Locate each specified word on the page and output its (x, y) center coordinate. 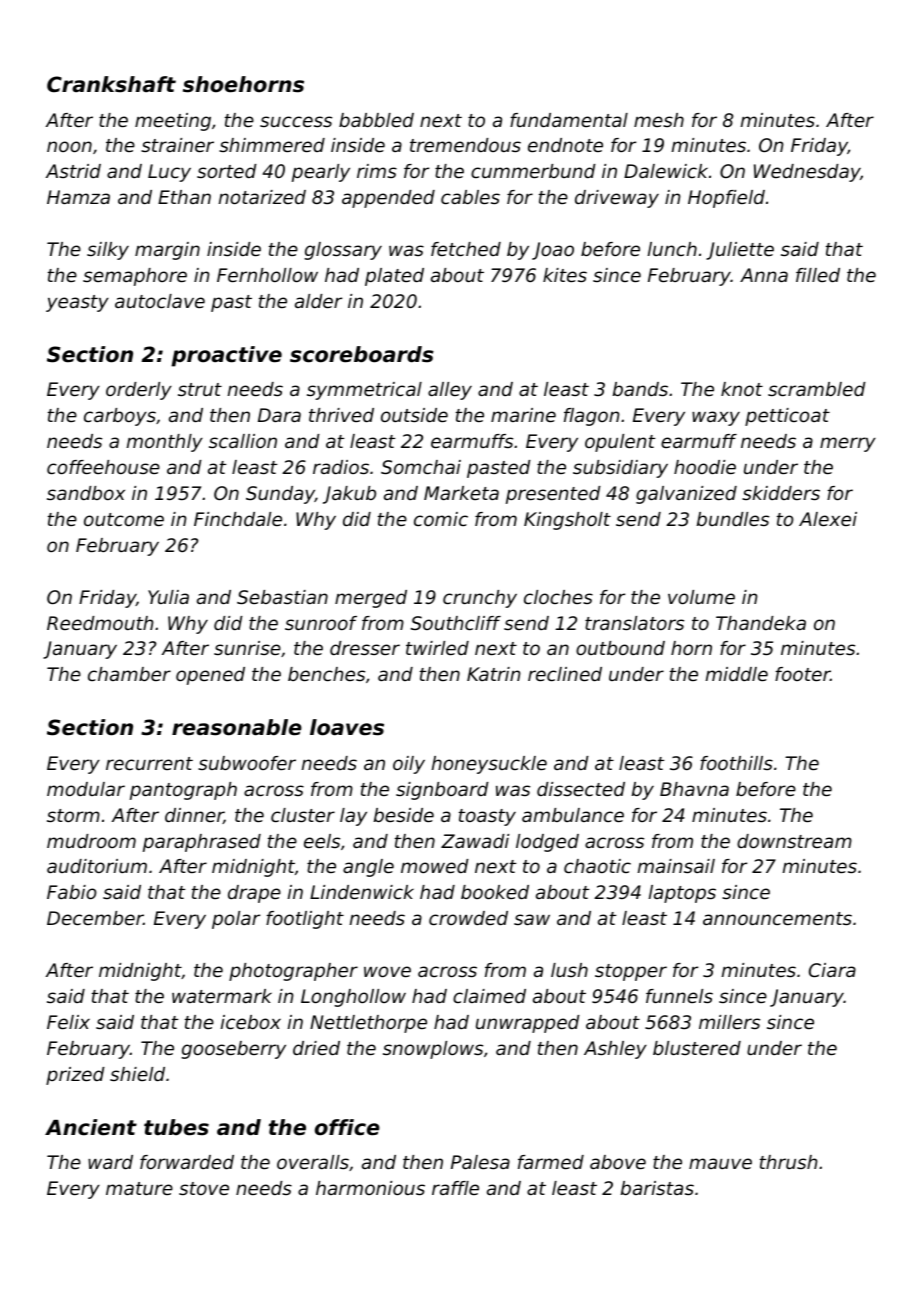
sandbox (86, 493)
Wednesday (807, 173)
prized (75, 1076)
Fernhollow (267, 275)
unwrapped (528, 1024)
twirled (437, 648)
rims (377, 171)
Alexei (828, 519)
